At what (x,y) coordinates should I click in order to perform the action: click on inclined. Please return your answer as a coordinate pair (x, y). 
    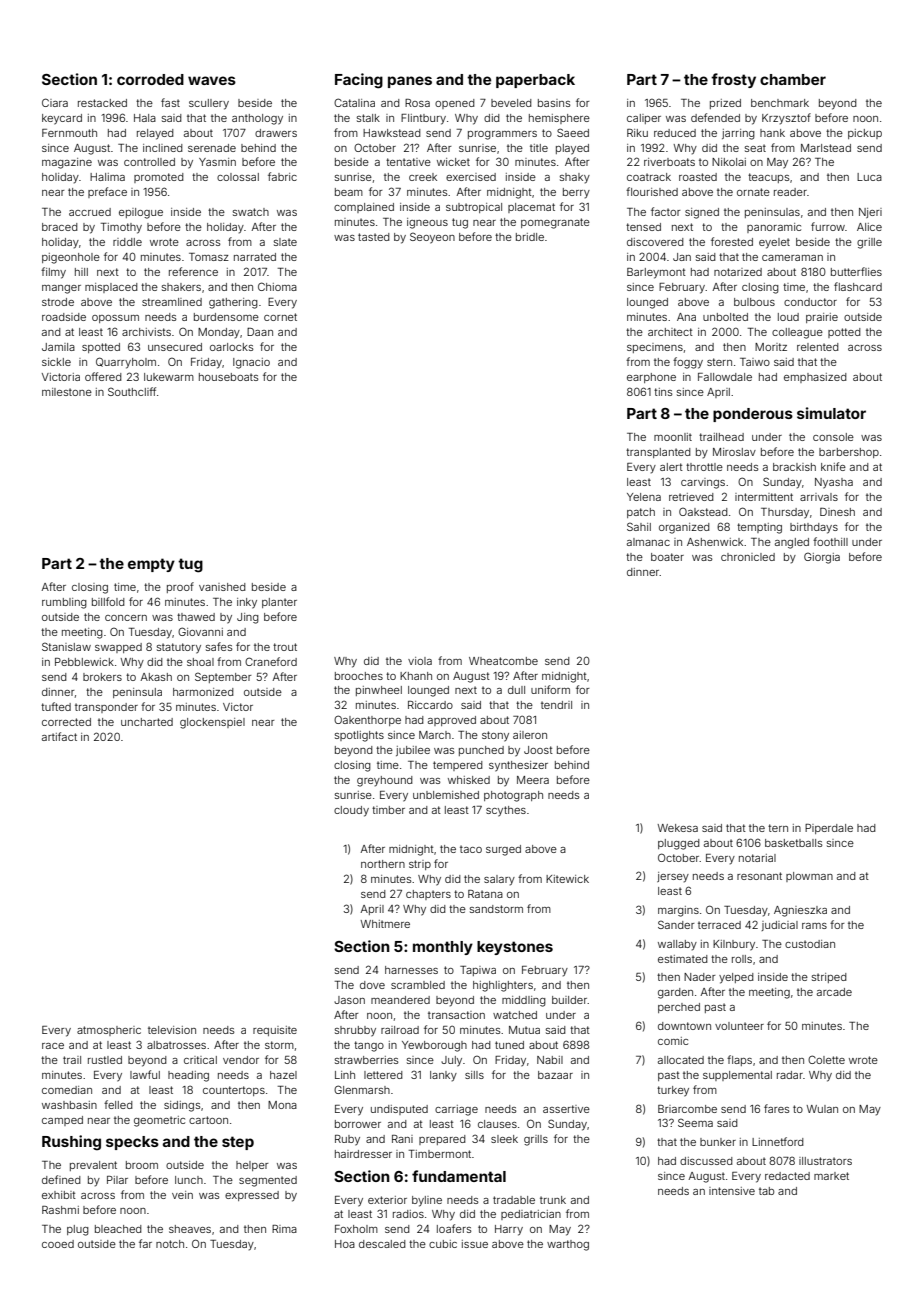
    Looking at the image, I should click on (163, 148).
